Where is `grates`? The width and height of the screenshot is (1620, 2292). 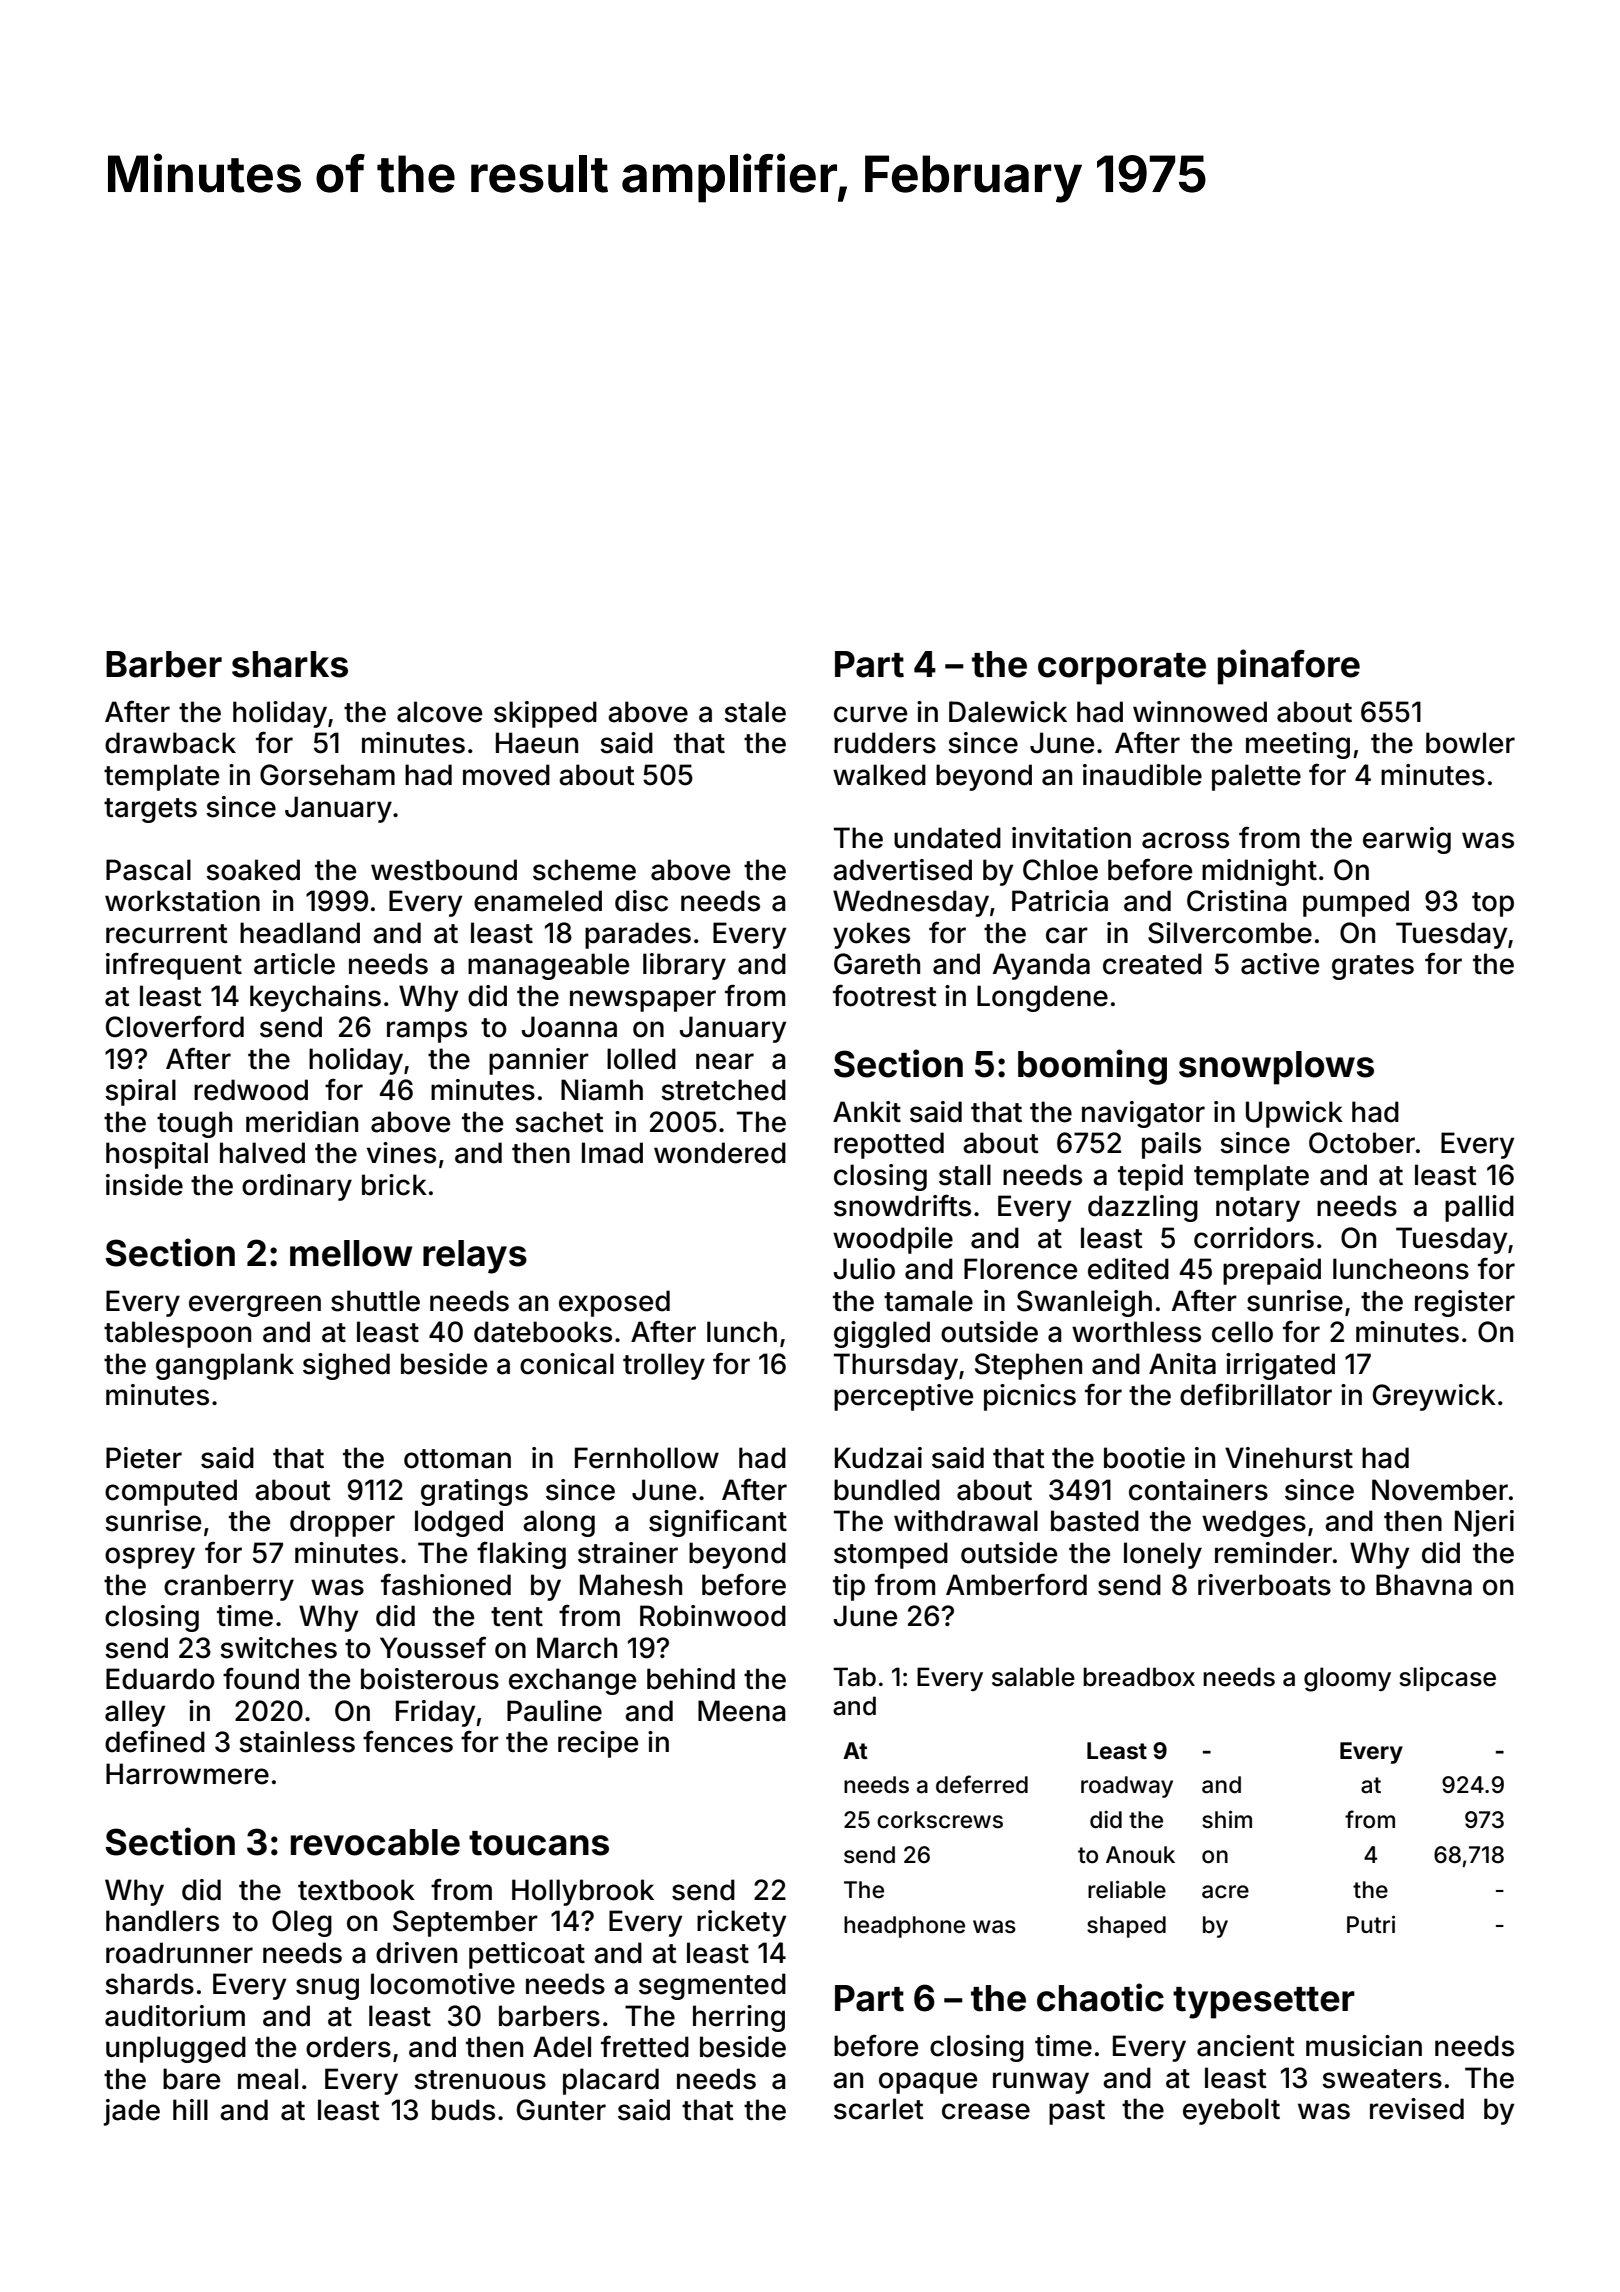 grates is located at coordinates (1373, 967).
